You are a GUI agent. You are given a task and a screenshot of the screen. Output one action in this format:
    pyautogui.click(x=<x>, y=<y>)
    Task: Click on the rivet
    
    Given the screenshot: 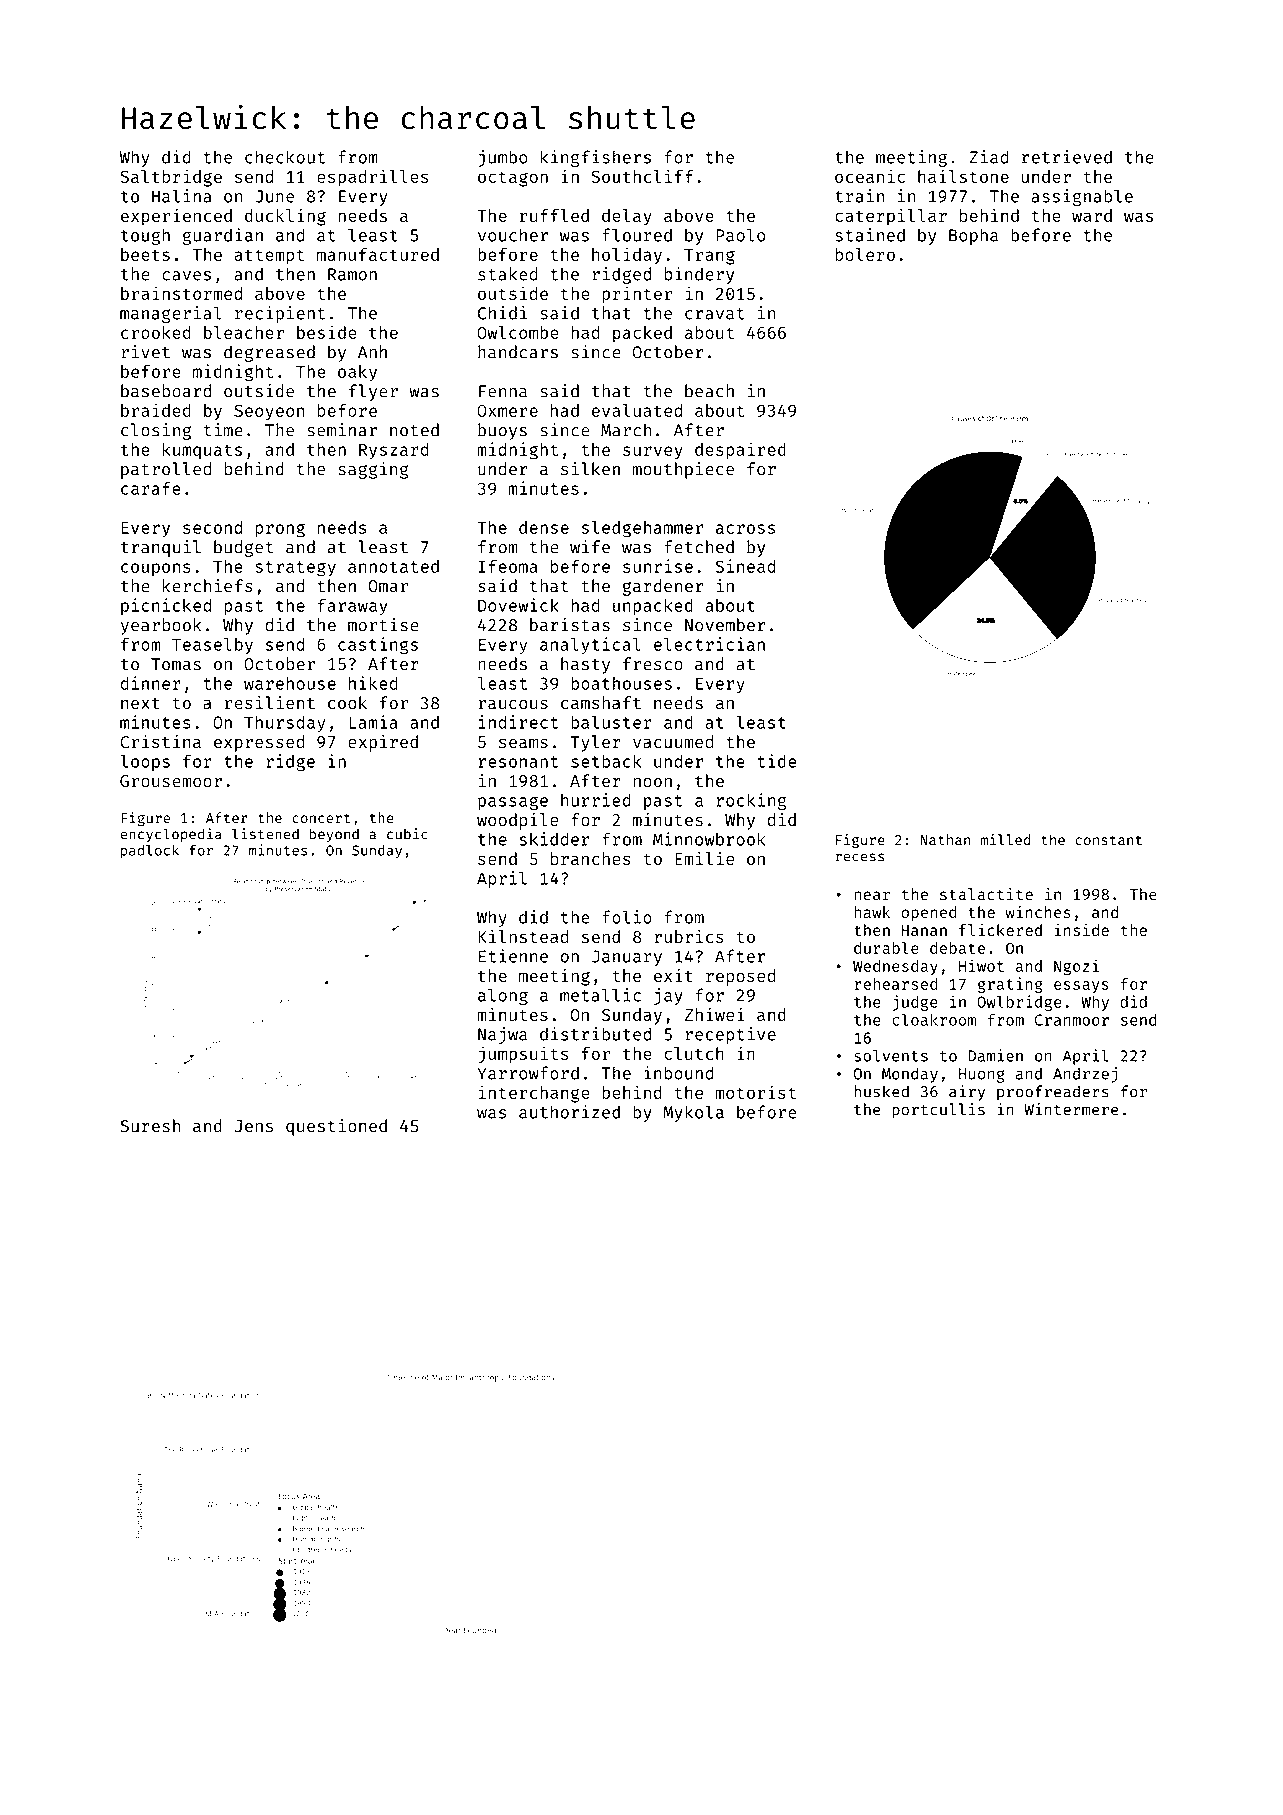 What is the action you would take?
    pyautogui.click(x=145, y=352)
